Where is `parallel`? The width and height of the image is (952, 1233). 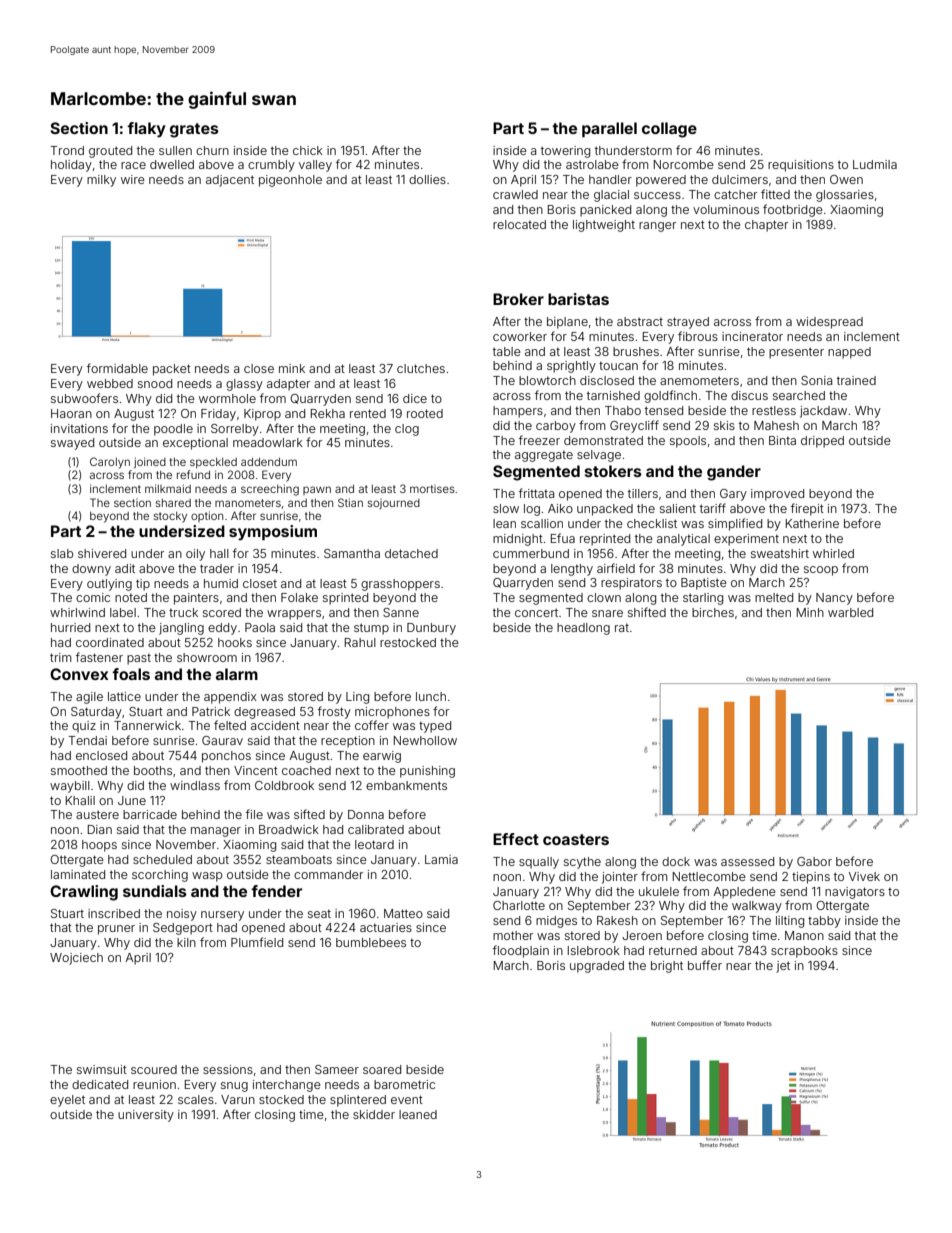
parallel is located at coordinates (609, 129).
